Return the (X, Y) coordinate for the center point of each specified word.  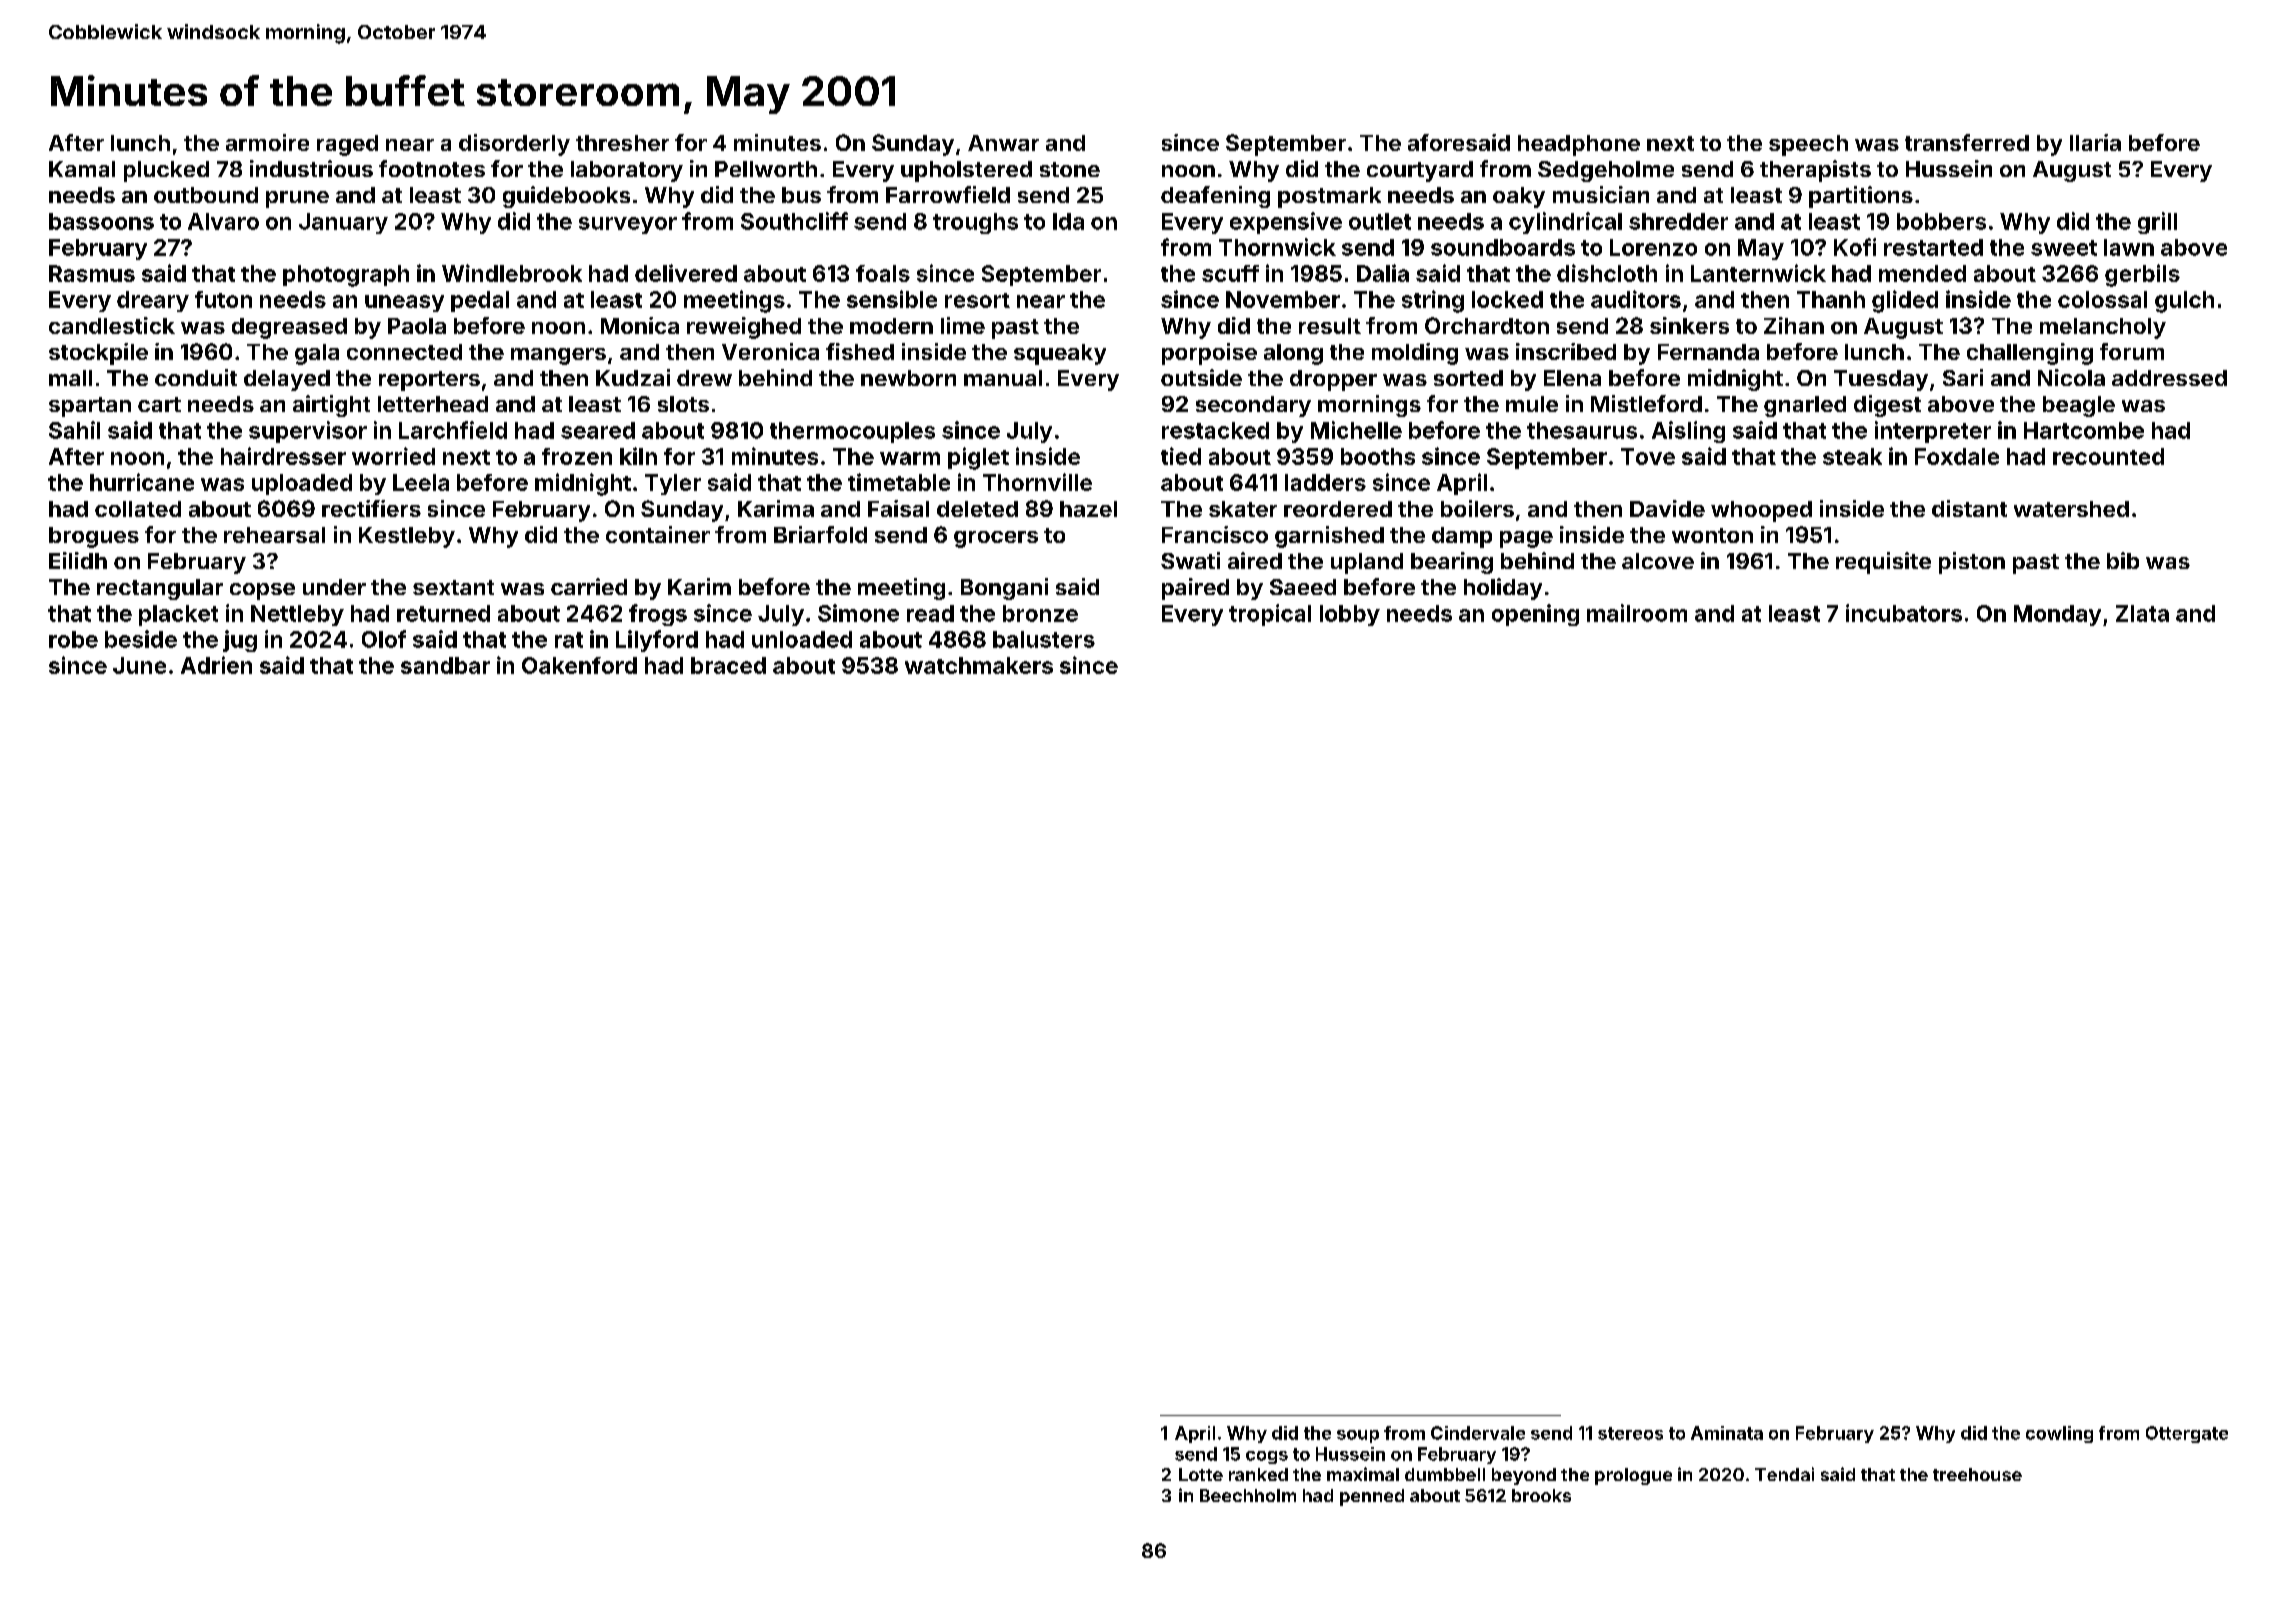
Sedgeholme (1606, 171)
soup (1358, 1436)
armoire (267, 142)
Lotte (1201, 1474)
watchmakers (979, 665)
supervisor (308, 432)
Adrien (216, 665)
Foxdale (1957, 456)
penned (1372, 1497)
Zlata (2142, 613)
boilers (1477, 508)
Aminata (1727, 1433)
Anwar (1003, 143)
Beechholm (1248, 1495)
